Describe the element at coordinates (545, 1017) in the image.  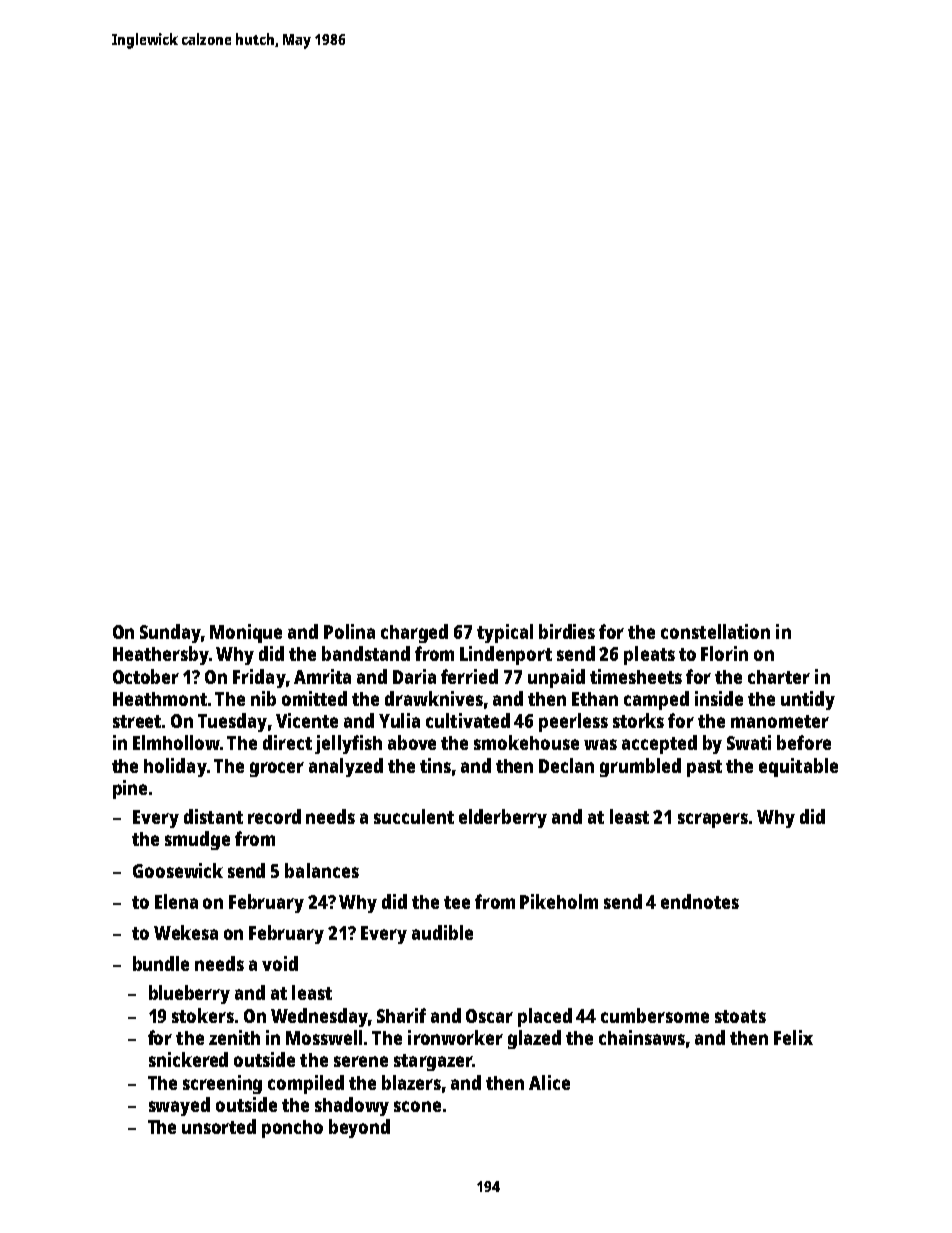
I see `placed` at that location.
